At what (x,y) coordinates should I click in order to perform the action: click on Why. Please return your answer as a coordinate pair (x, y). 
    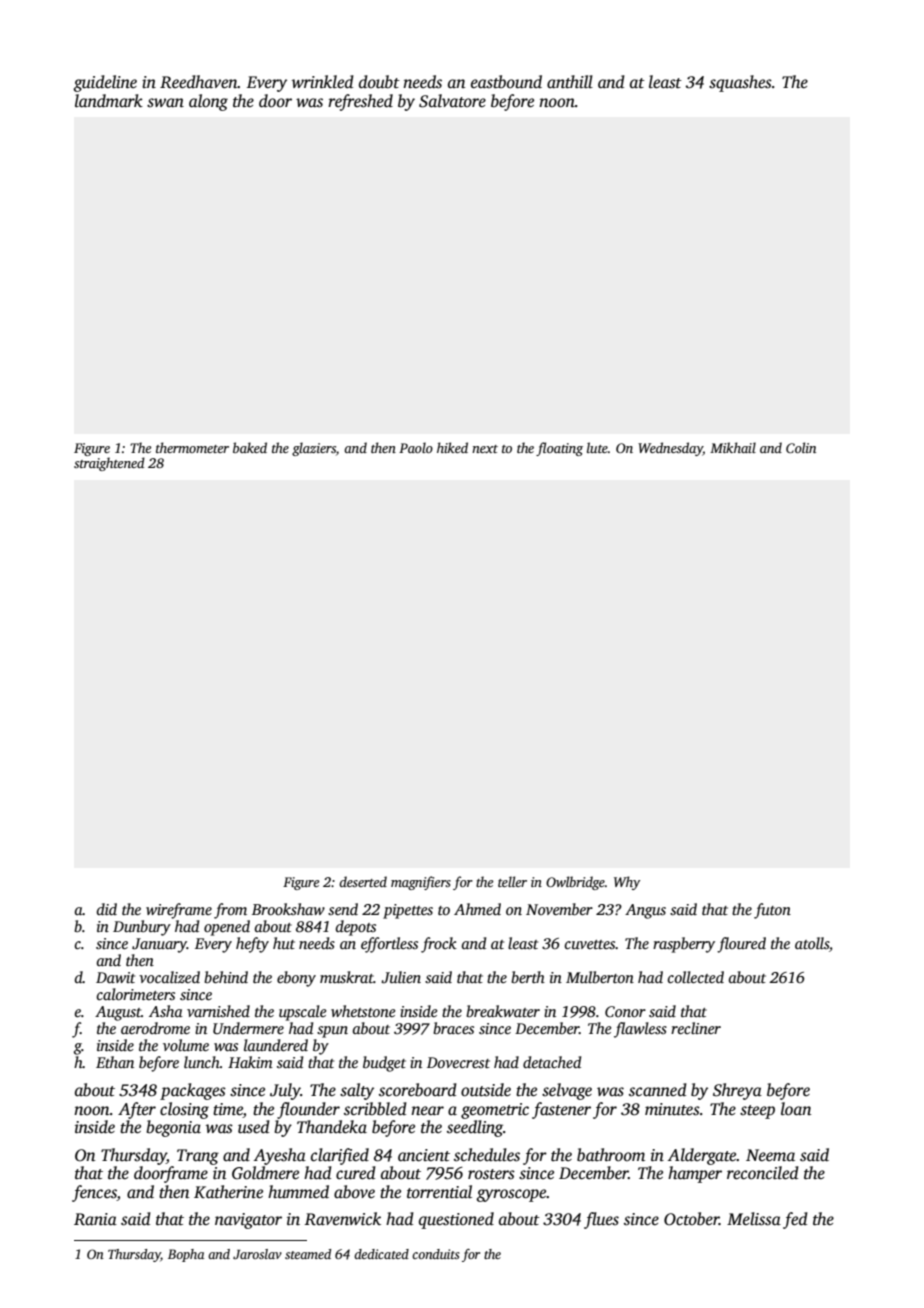
    Looking at the image, I should click on (627, 883).
